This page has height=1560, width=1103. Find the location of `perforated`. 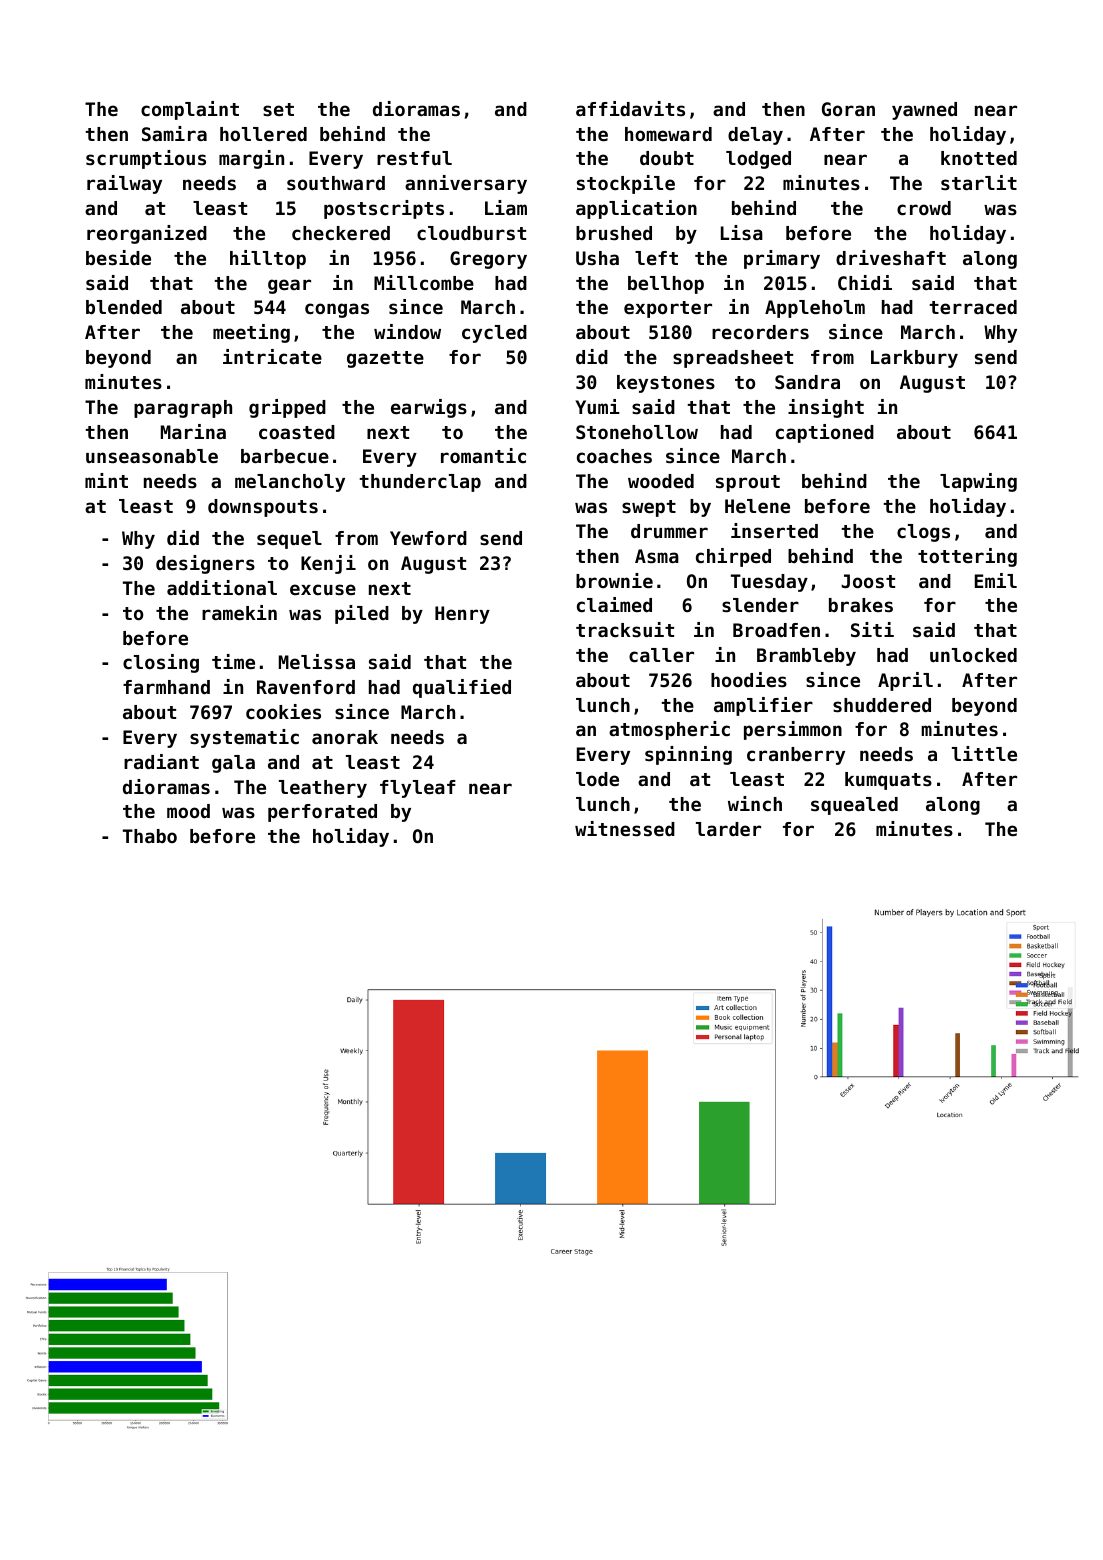

perforated is located at coordinates (322, 813).
